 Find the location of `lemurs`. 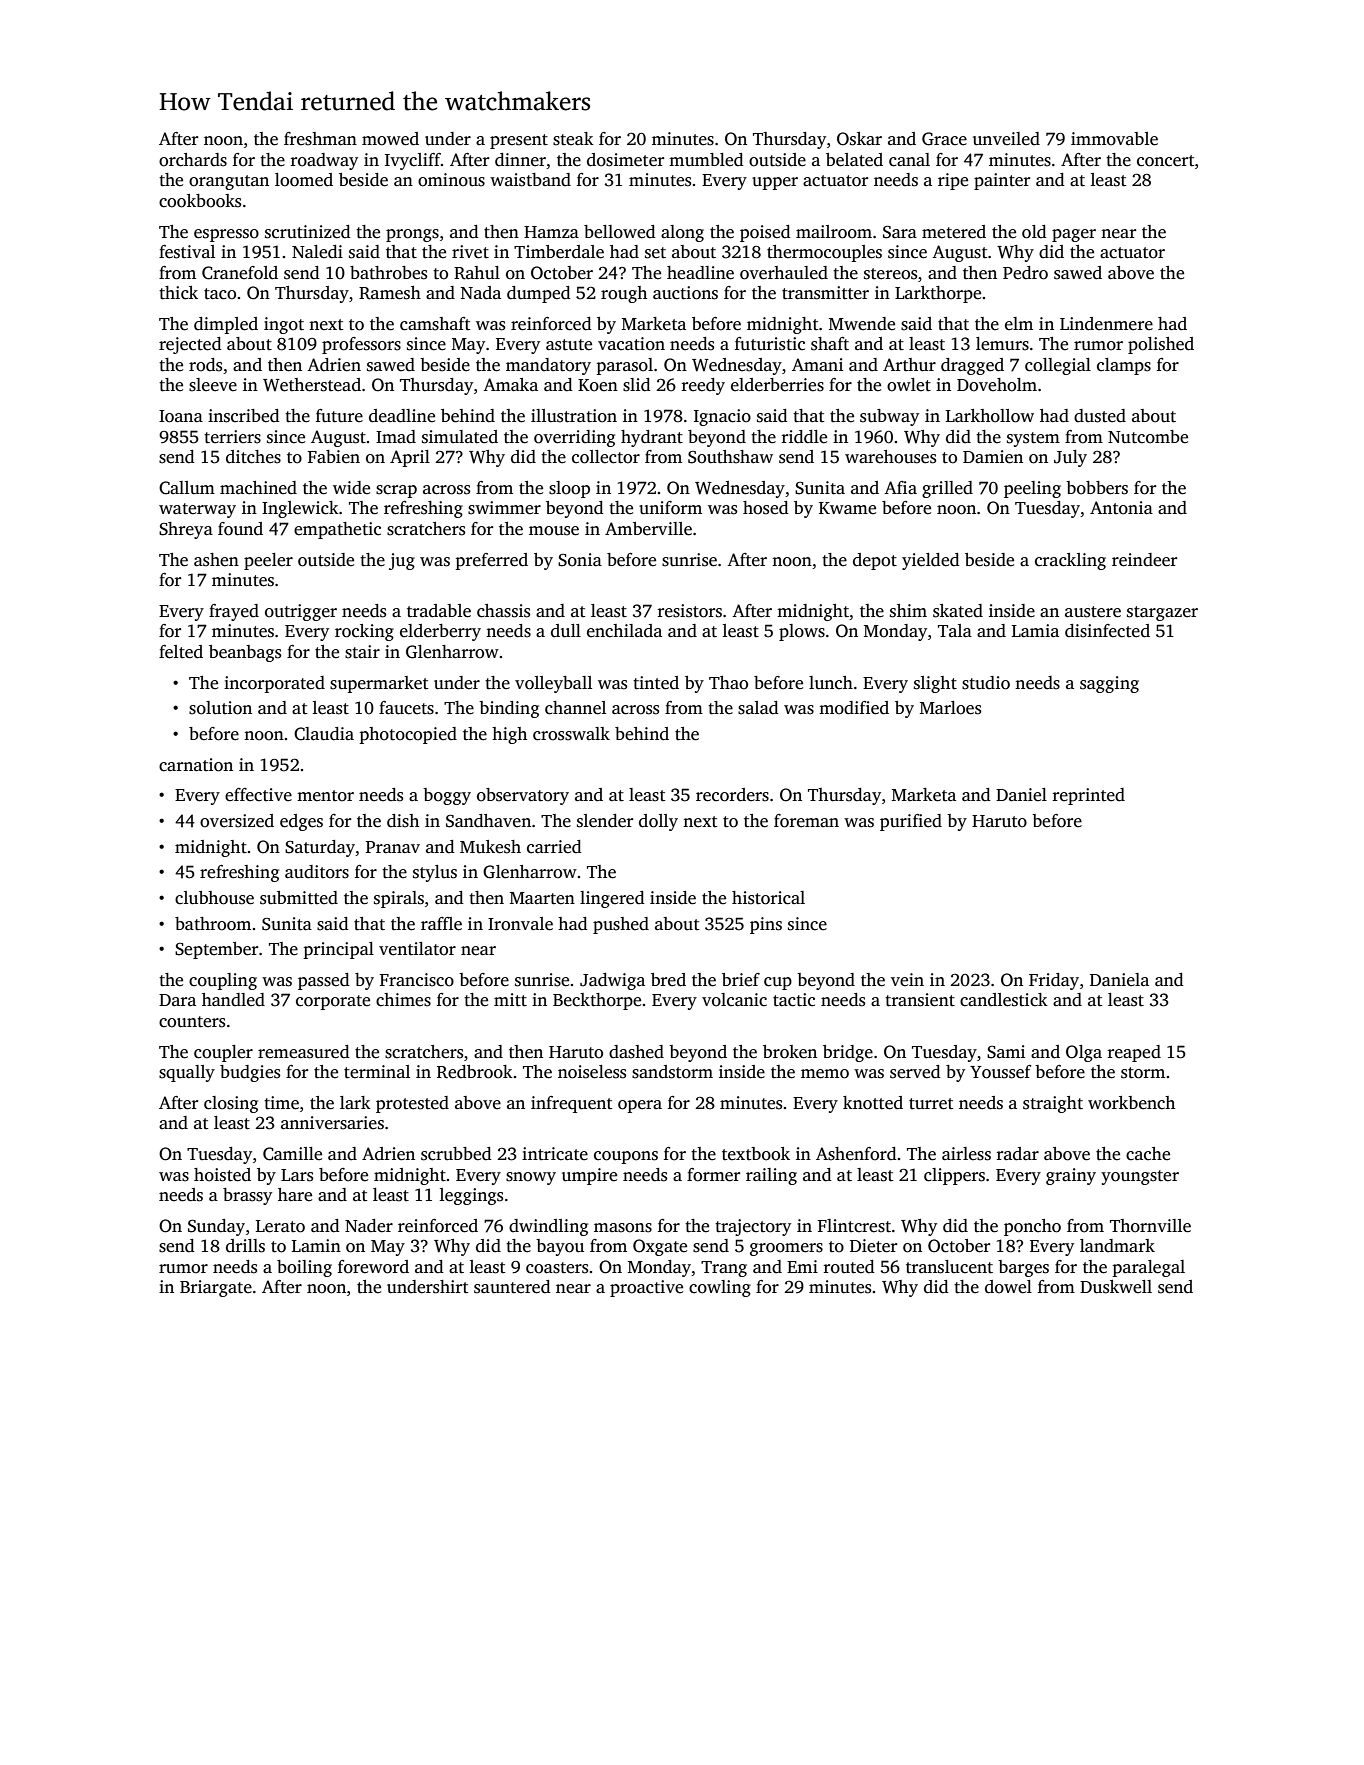

lemurs is located at coordinates (1002, 344).
